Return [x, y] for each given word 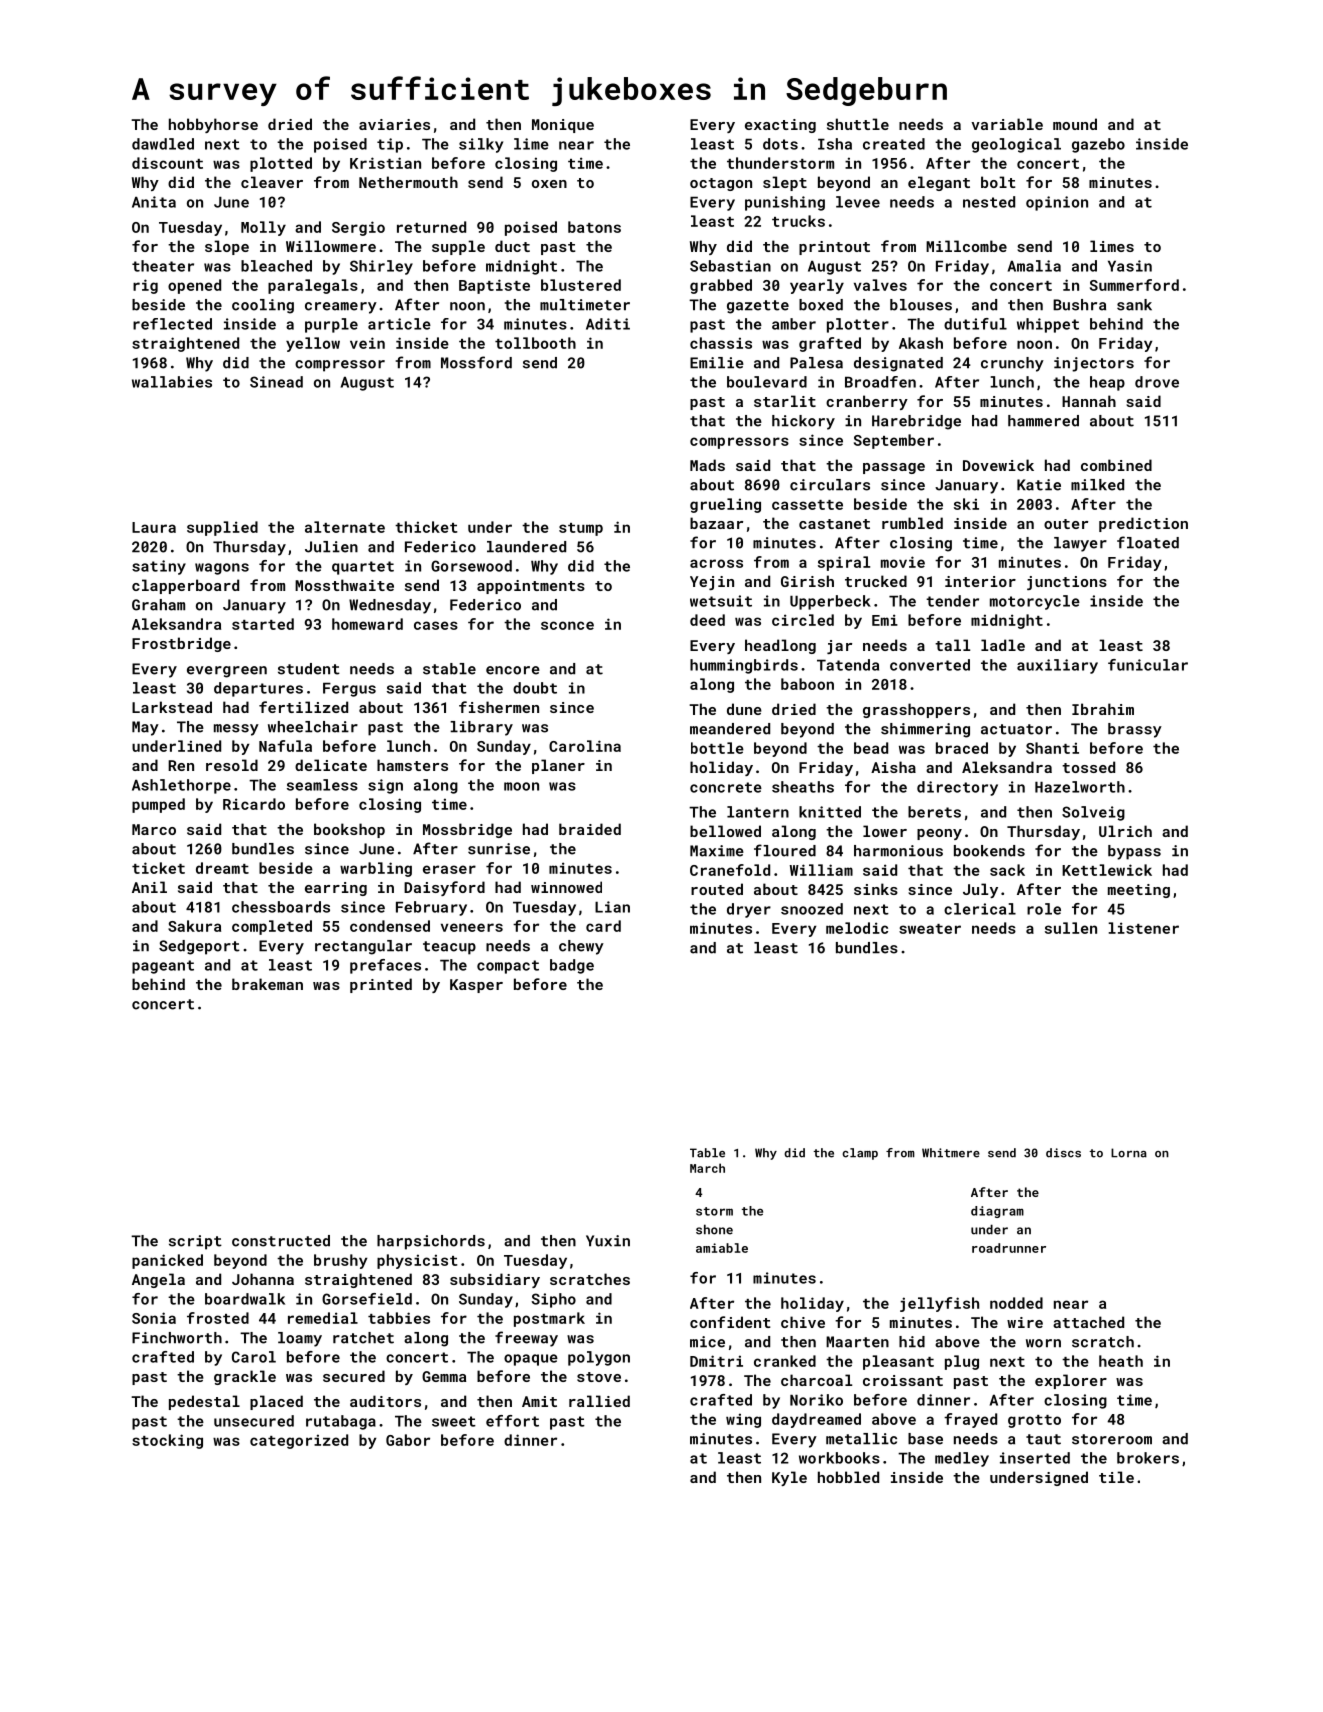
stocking [167, 1441]
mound [1075, 124]
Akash [921, 343]
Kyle [789, 1478]
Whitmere [951, 1153]
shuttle [858, 124]
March [707, 1168]
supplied [222, 528]
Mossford [476, 362]
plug [962, 1362]
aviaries [394, 124]
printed [381, 985]
